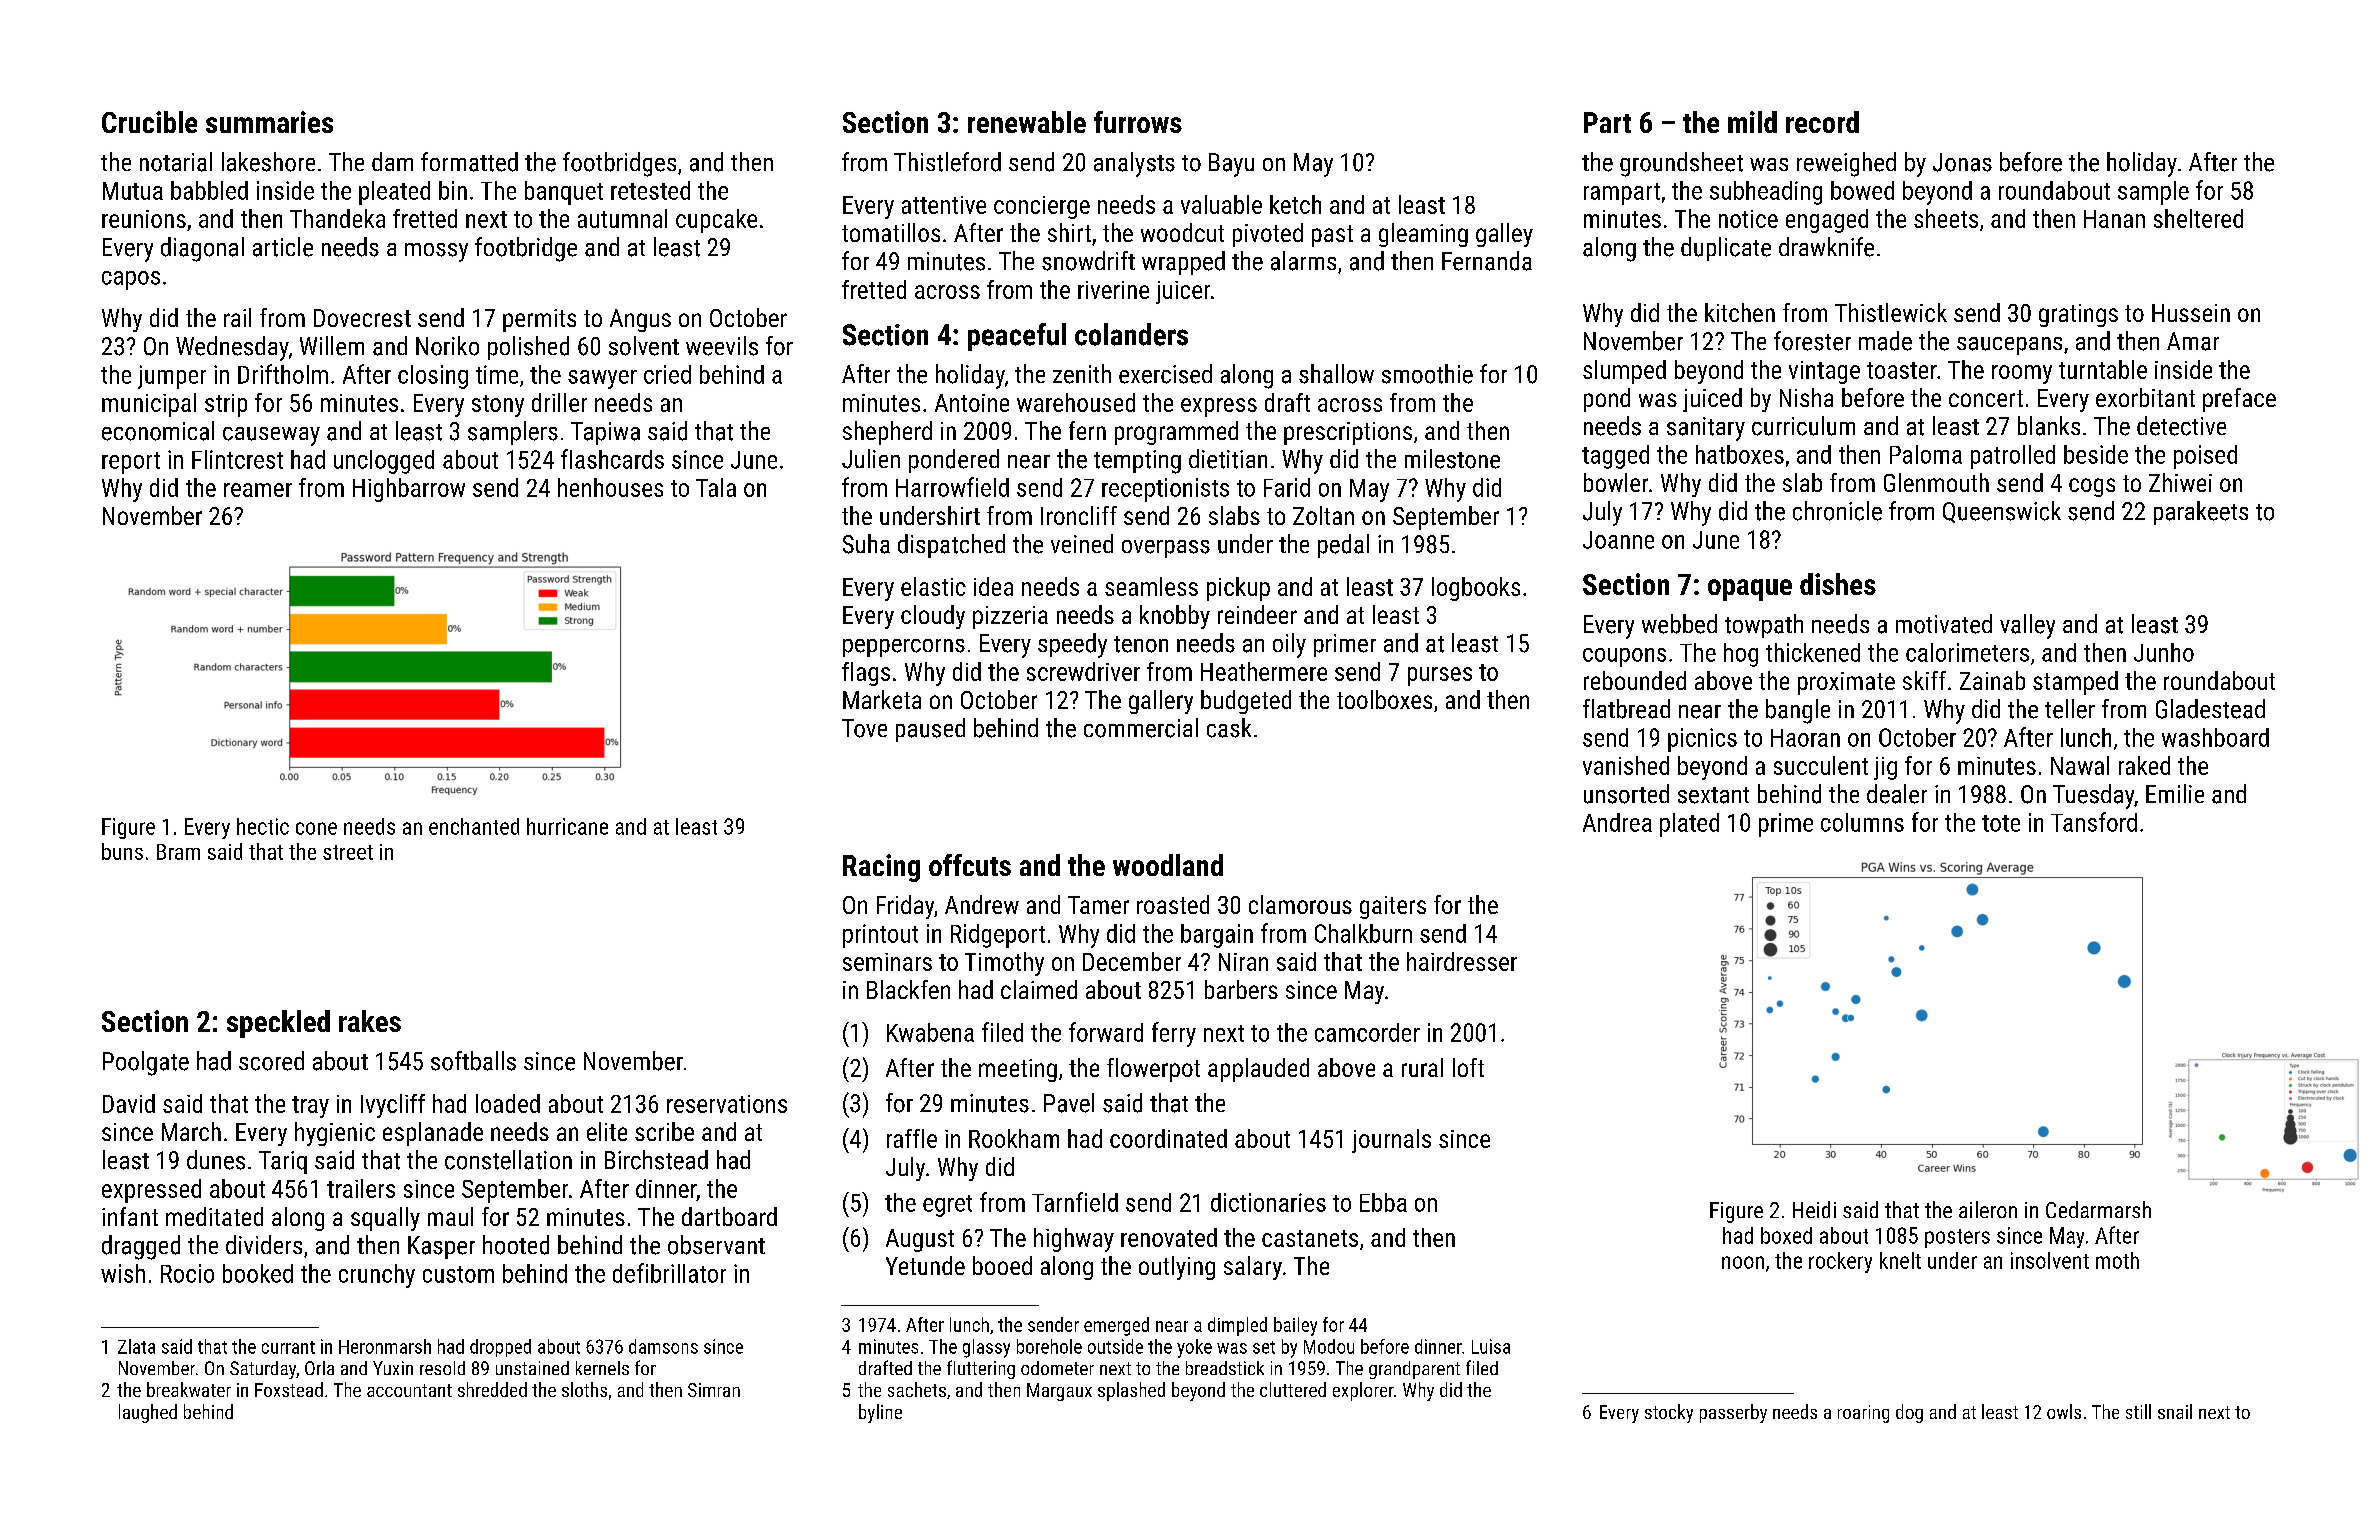 The height and width of the screenshot is (1540, 2380). I want to click on picnics, so click(1702, 740).
